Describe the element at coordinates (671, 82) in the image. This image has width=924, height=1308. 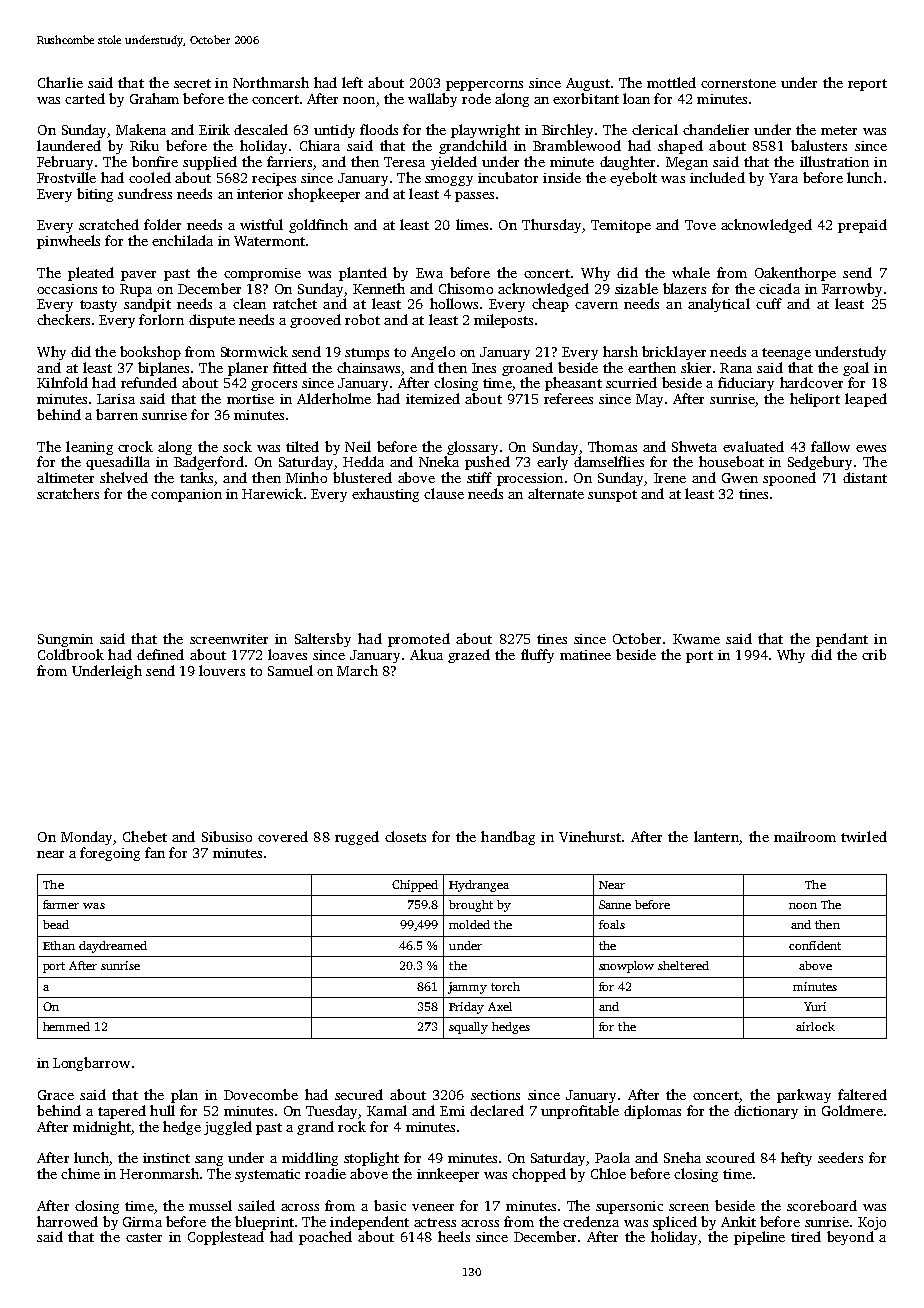
I see `mottled` at that location.
